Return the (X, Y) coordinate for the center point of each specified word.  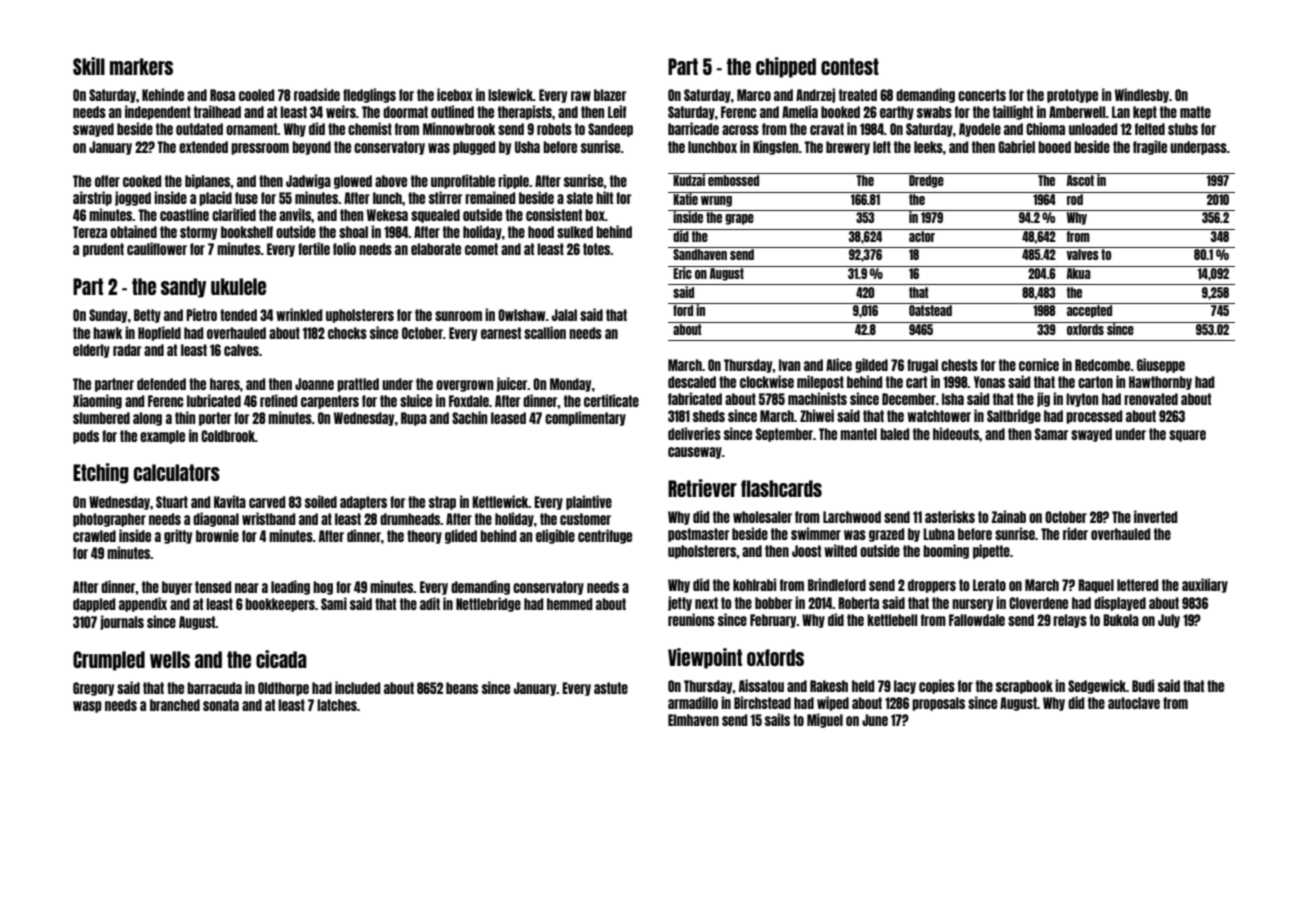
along (147, 419)
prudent (103, 250)
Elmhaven (693, 720)
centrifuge (605, 536)
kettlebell (892, 620)
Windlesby (1142, 95)
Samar (1051, 434)
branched (175, 705)
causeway (695, 453)
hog (323, 588)
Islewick (510, 94)
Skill (89, 66)
